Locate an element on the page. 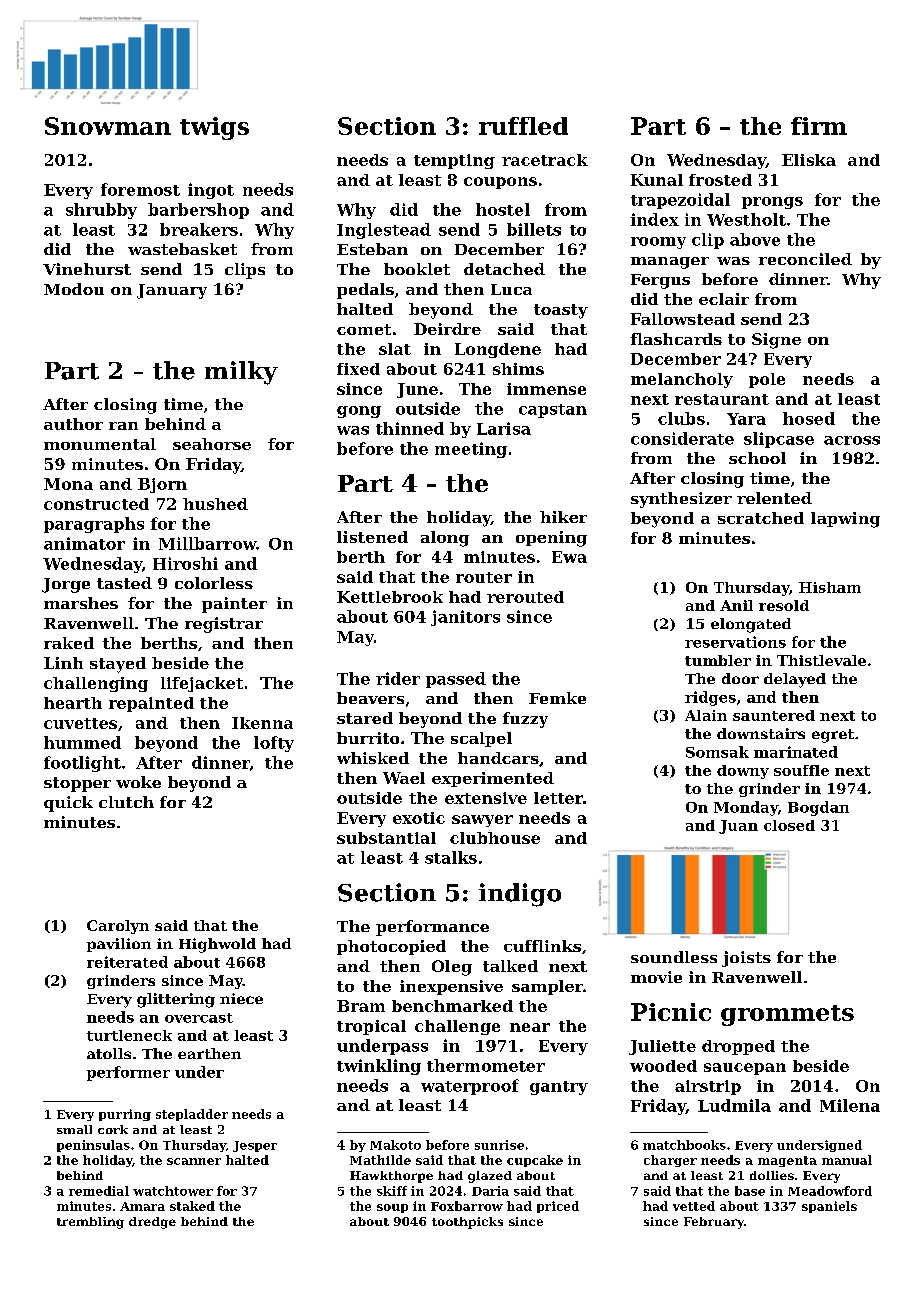  Snowman is located at coordinates (108, 126).
